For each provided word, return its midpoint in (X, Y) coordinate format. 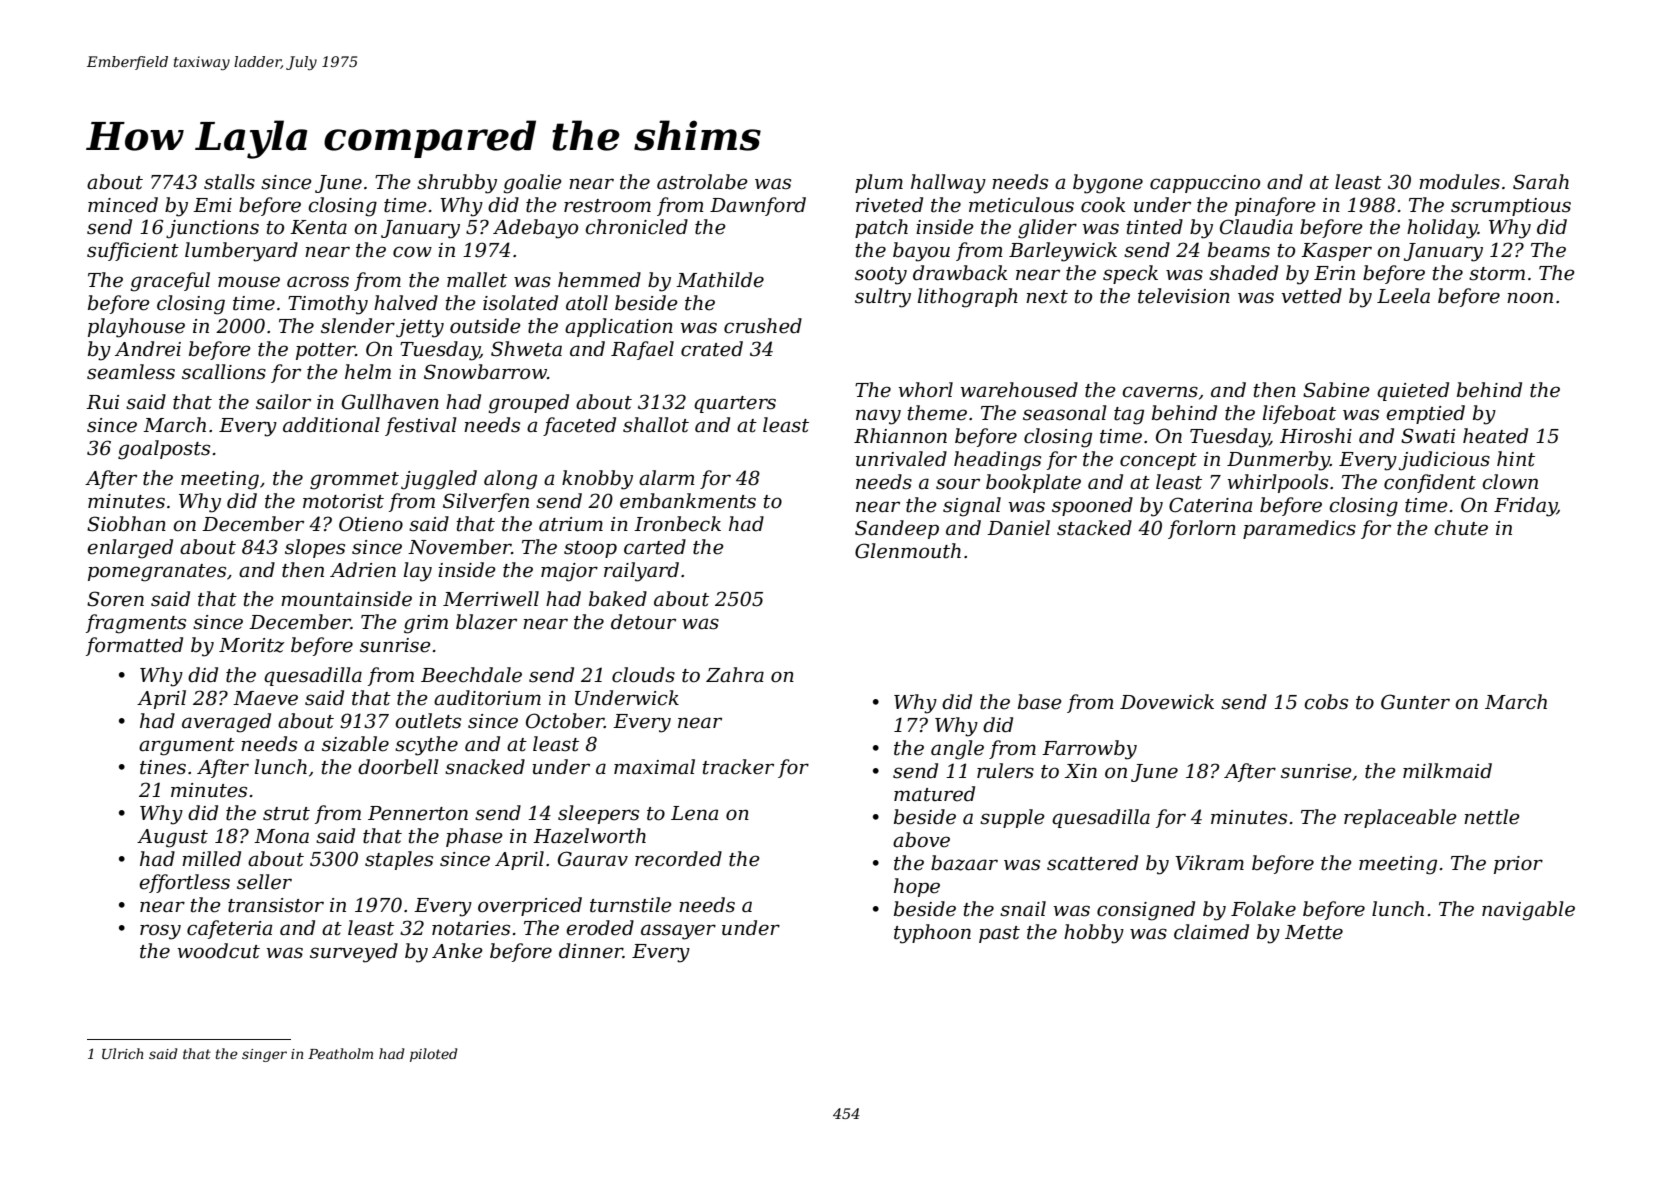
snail (1023, 909)
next (1047, 297)
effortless (184, 883)
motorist (343, 501)
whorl (925, 390)
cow (412, 252)
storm (1497, 274)
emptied (1425, 414)
